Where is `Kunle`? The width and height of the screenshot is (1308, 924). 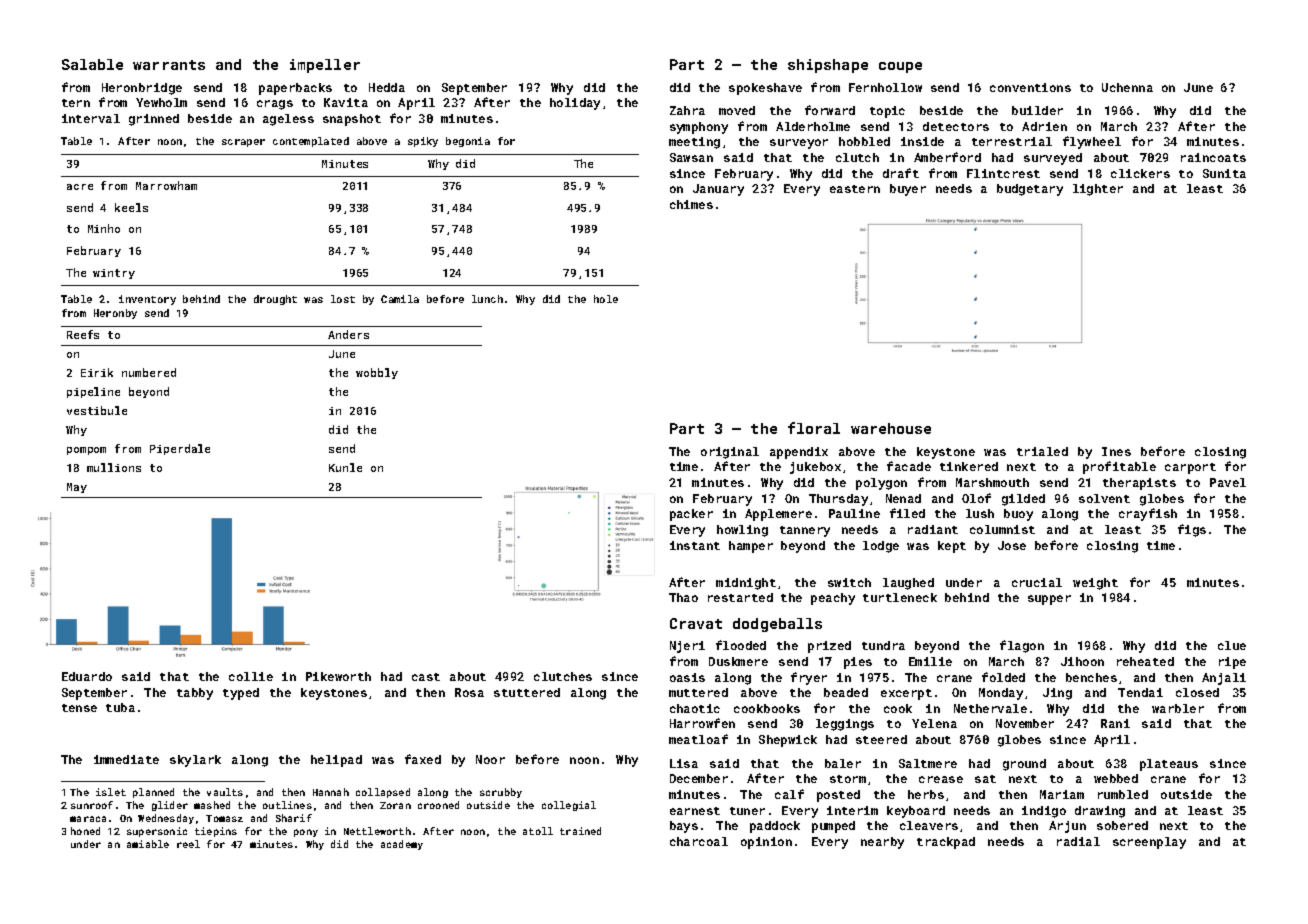 Kunle is located at coordinates (345, 467).
